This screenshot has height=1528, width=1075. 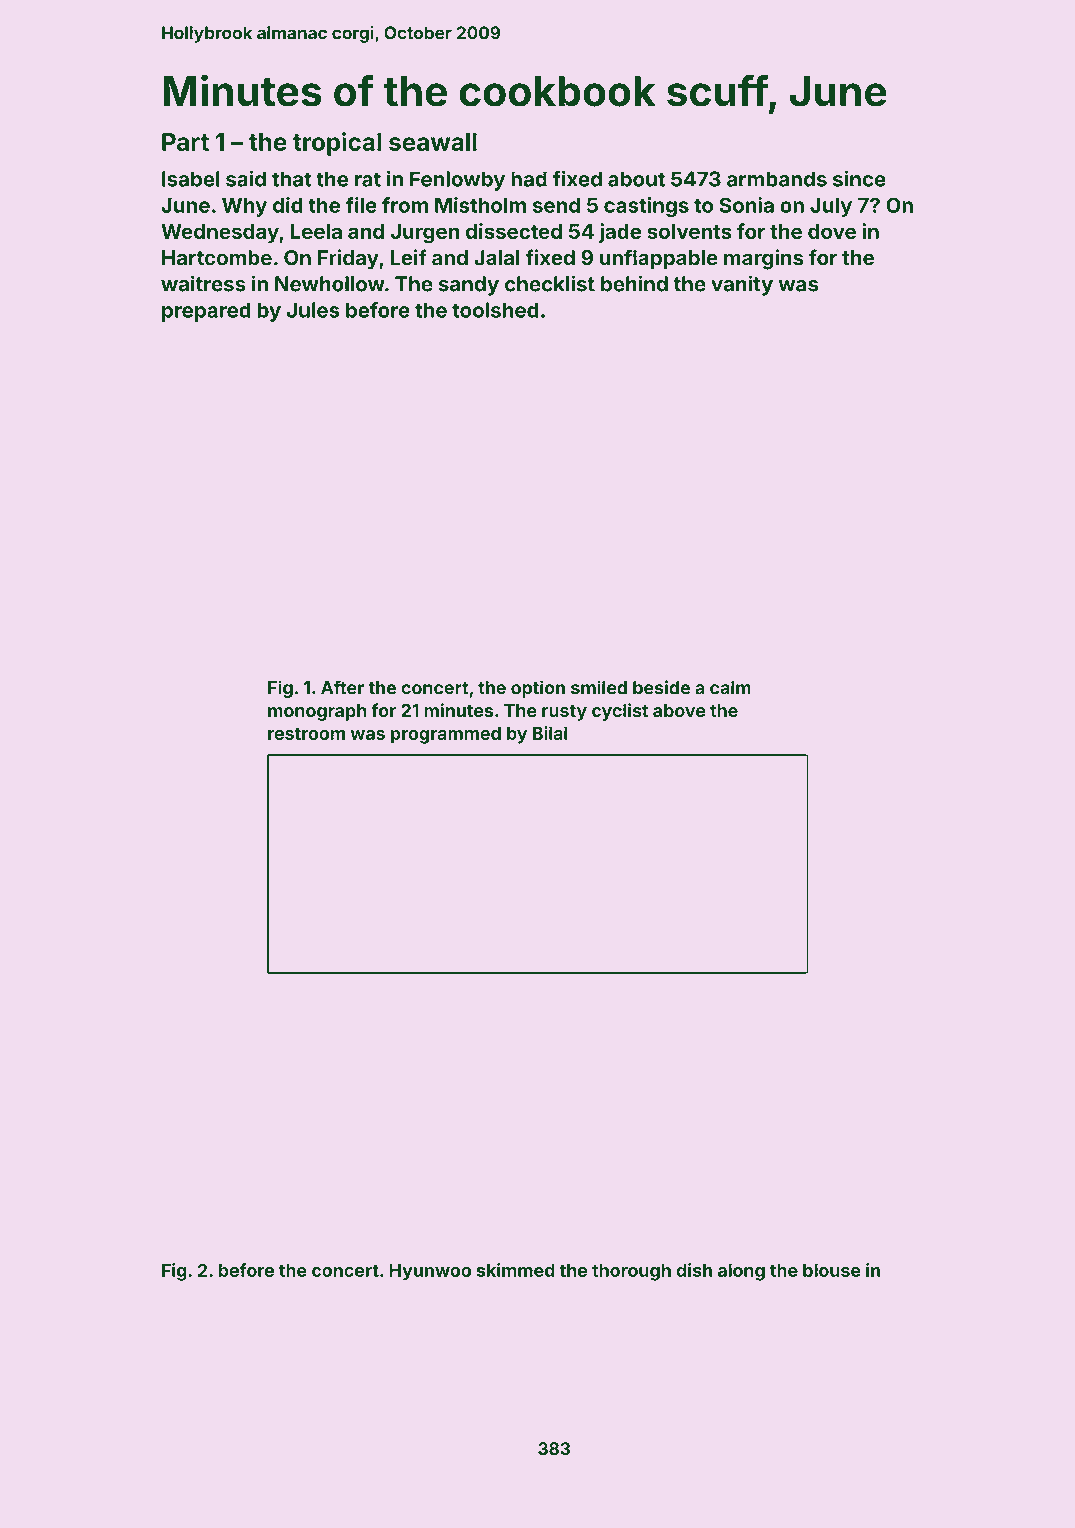 What do you see at coordinates (631, 1272) in the screenshot?
I see `thorough` at bounding box center [631, 1272].
